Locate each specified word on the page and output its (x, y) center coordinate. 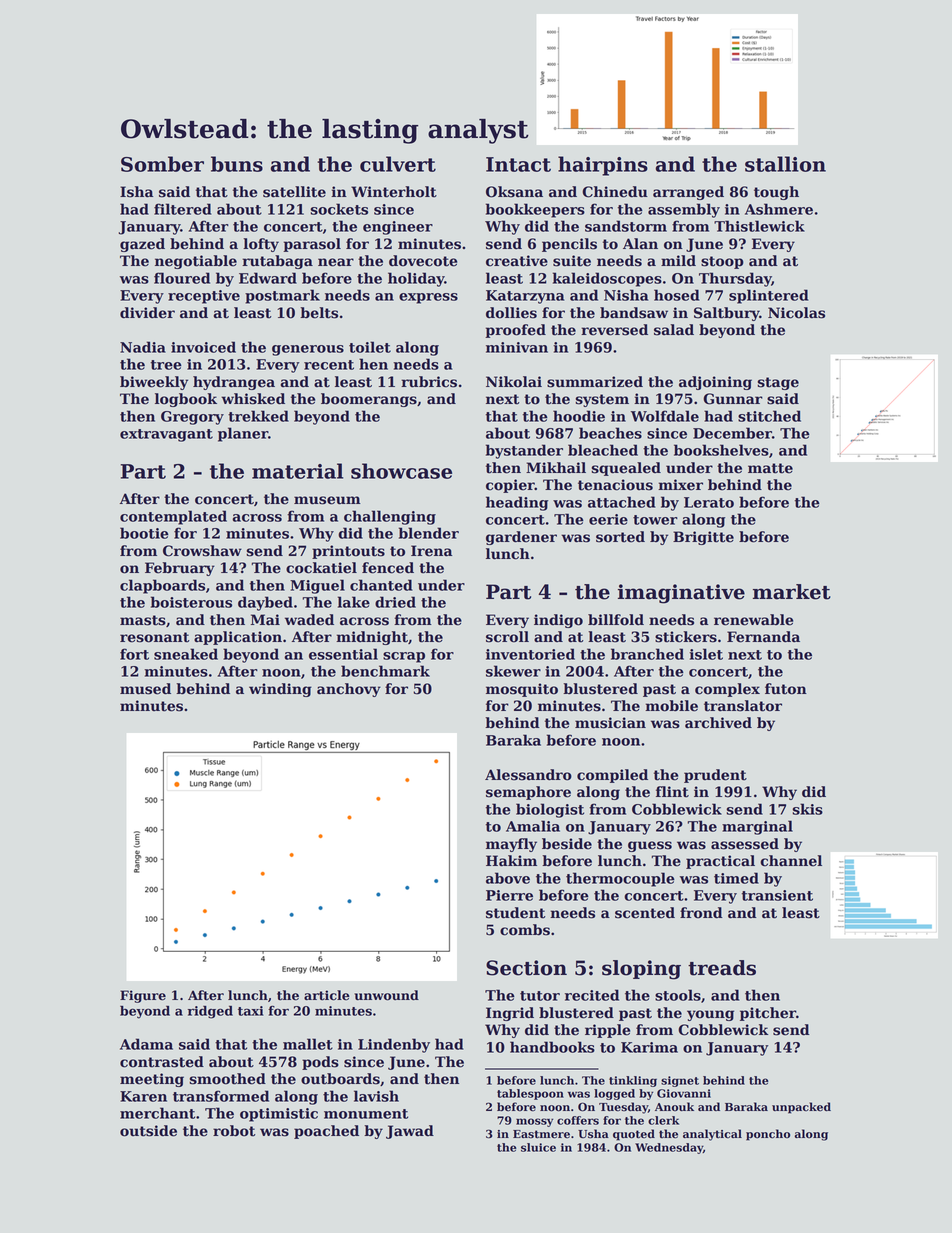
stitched (769, 416)
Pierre (509, 895)
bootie (144, 533)
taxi (251, 1011)
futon (786, 689)
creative (517, 261)
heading (517, 503)
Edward (268, 278)
